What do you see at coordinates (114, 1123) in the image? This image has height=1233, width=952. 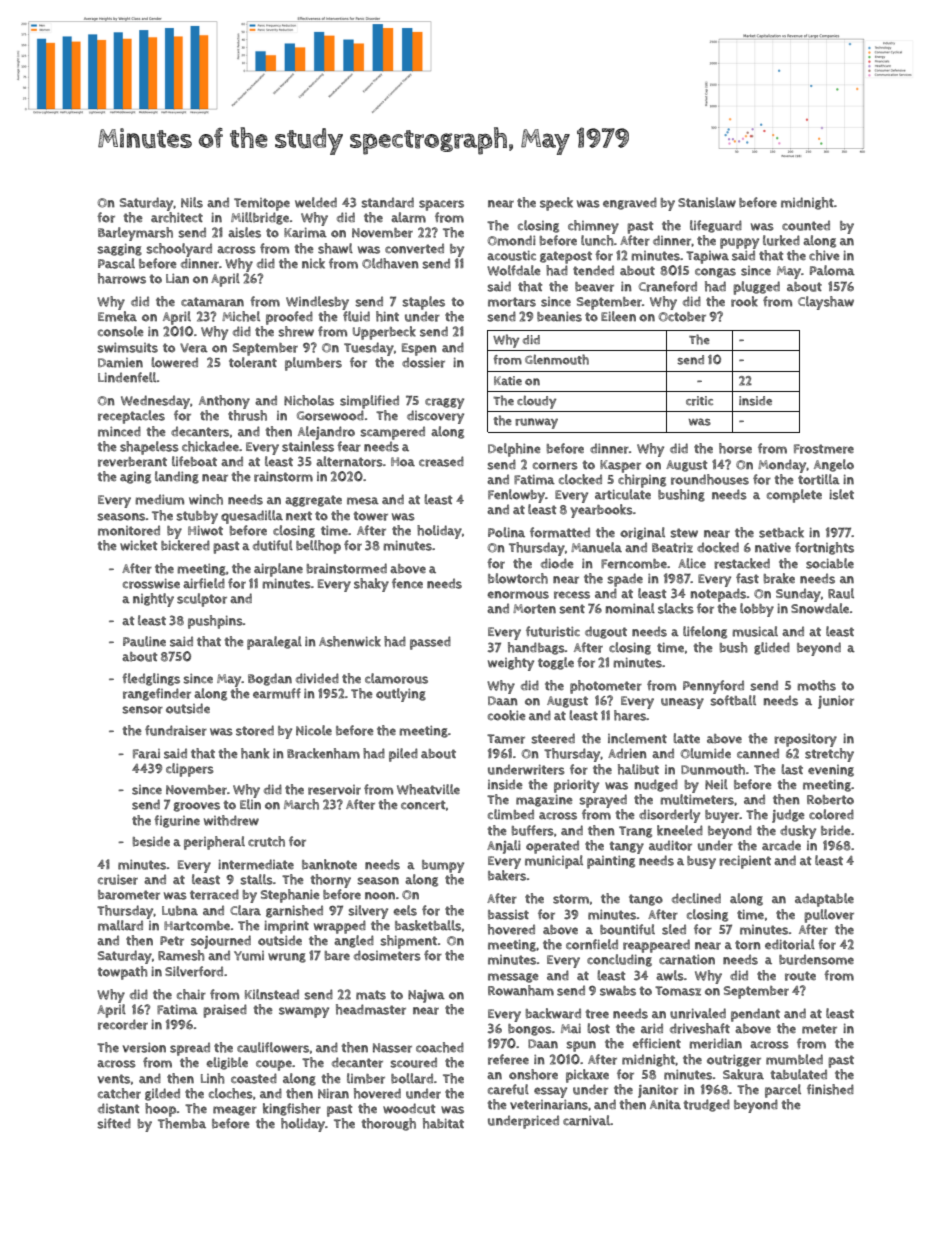 I see `sifted` at bounding box center [114, 1123].
